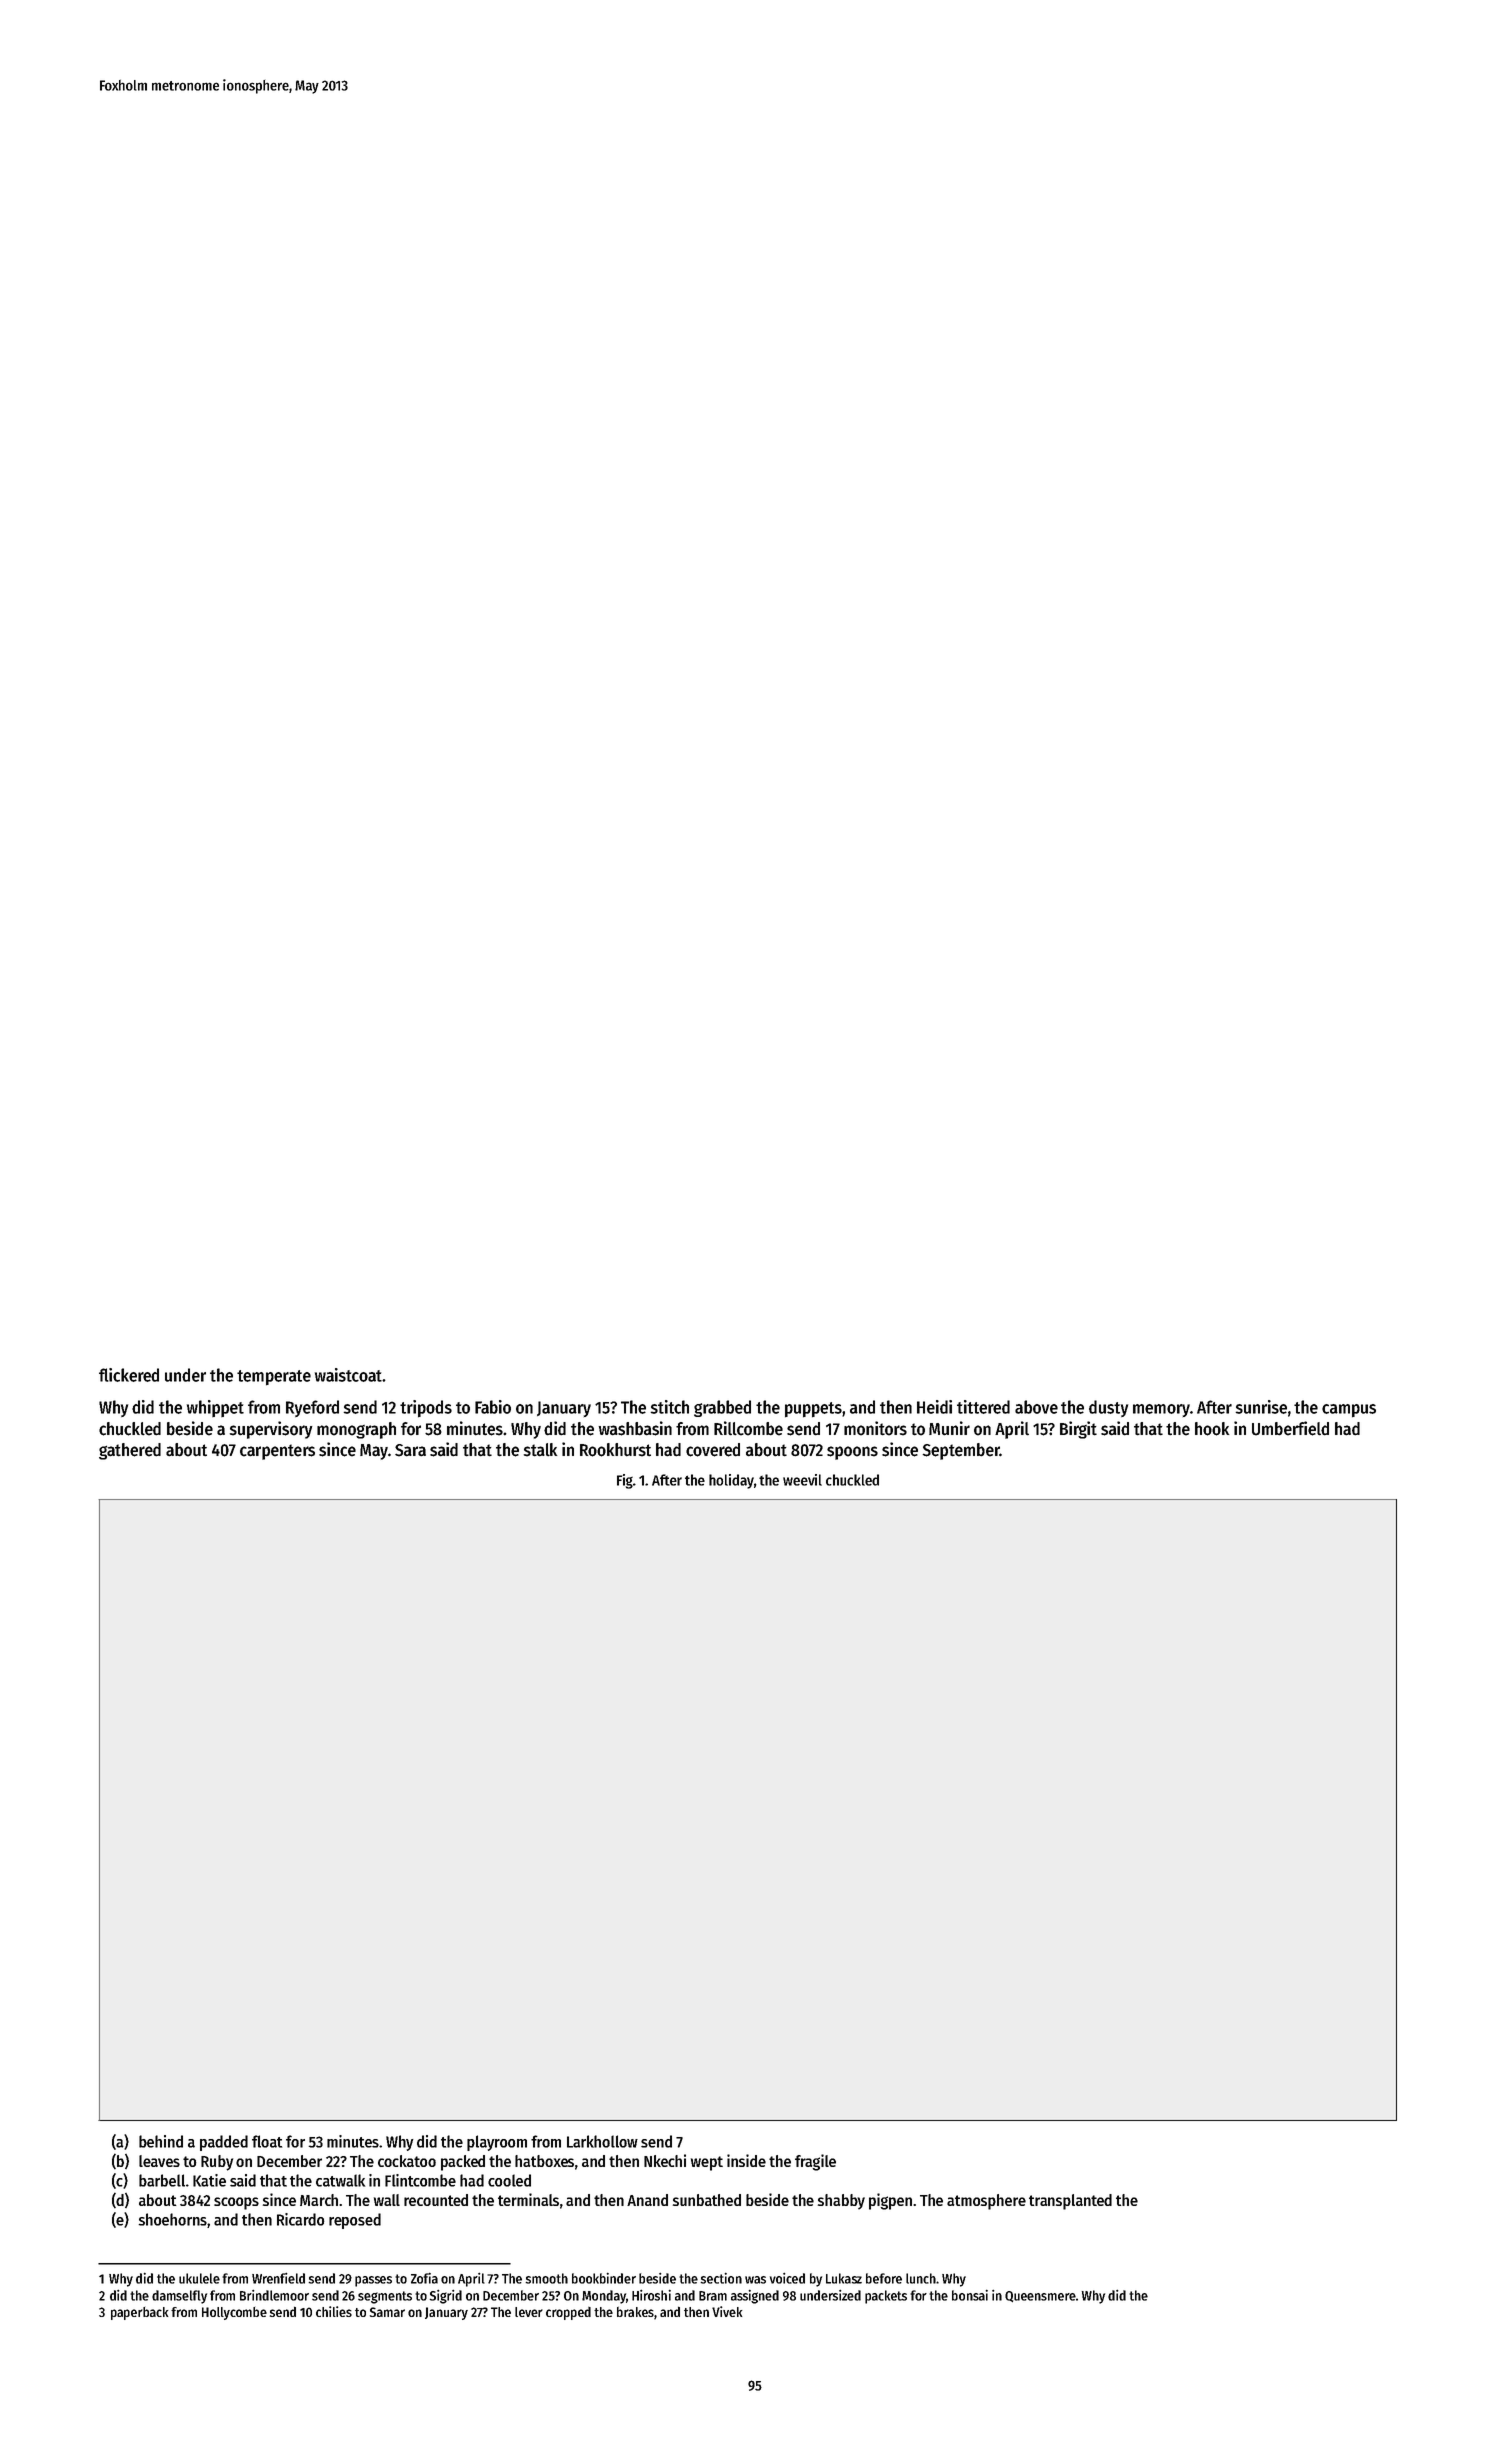  Describe the element at coordinates (161, 2141) in the screenshot. I see `behind` at that location.
